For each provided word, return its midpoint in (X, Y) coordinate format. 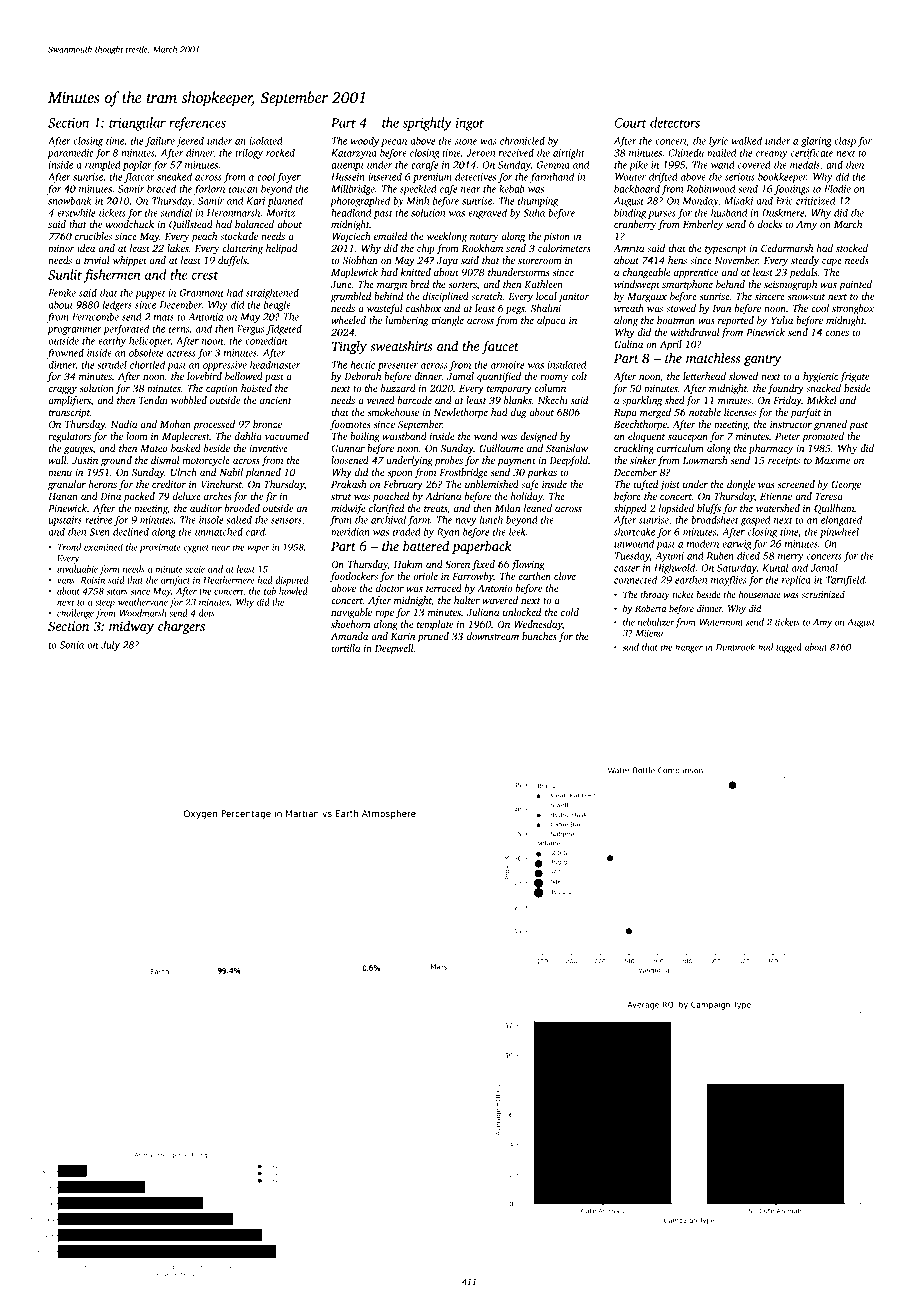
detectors (675, 122)
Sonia (72, 645)
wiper (258, 548)
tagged (789, 648)
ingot (470, 124)
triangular (137, 124)
